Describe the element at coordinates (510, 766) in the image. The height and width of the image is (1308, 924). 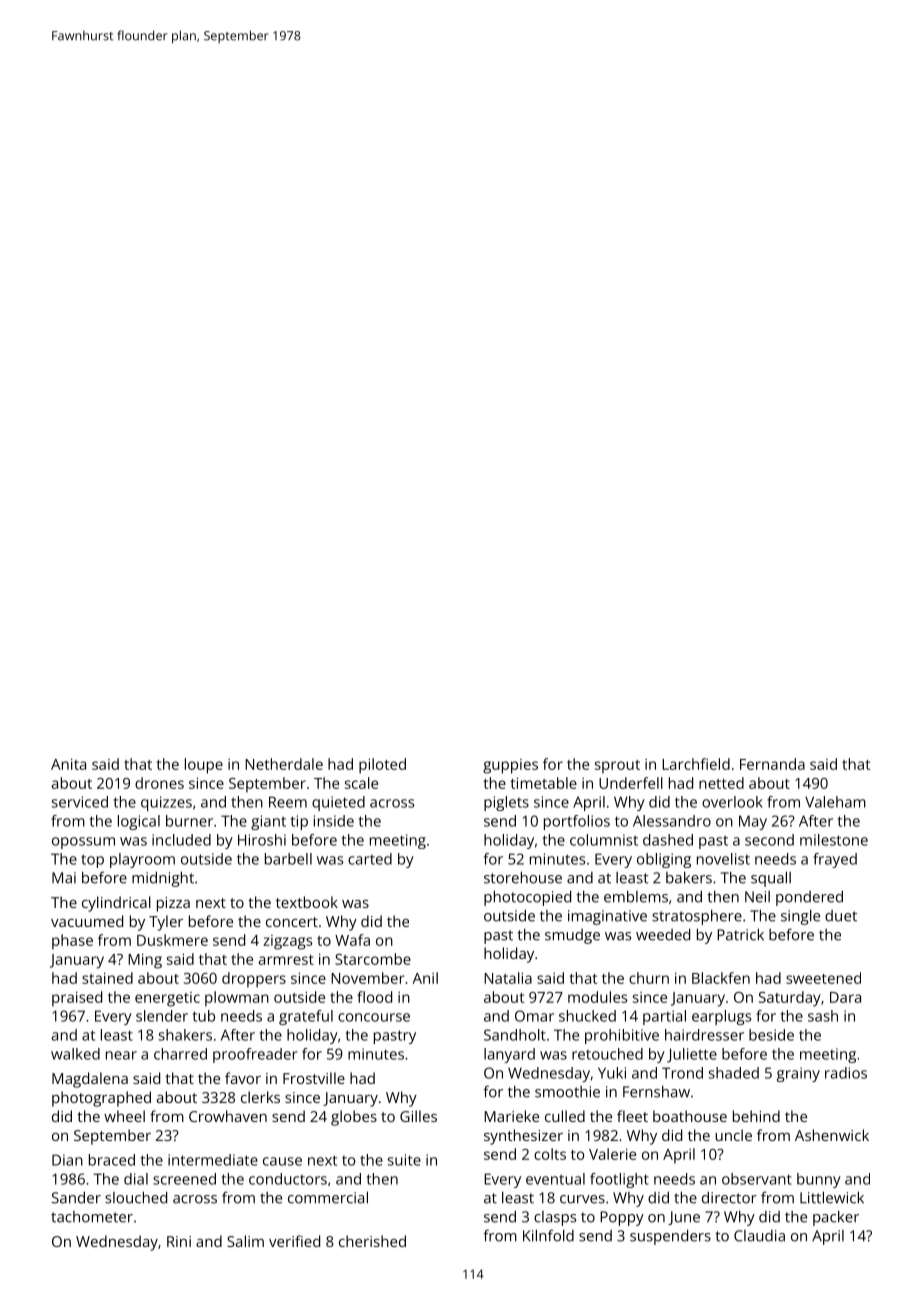
I see `guppies` at that location.
